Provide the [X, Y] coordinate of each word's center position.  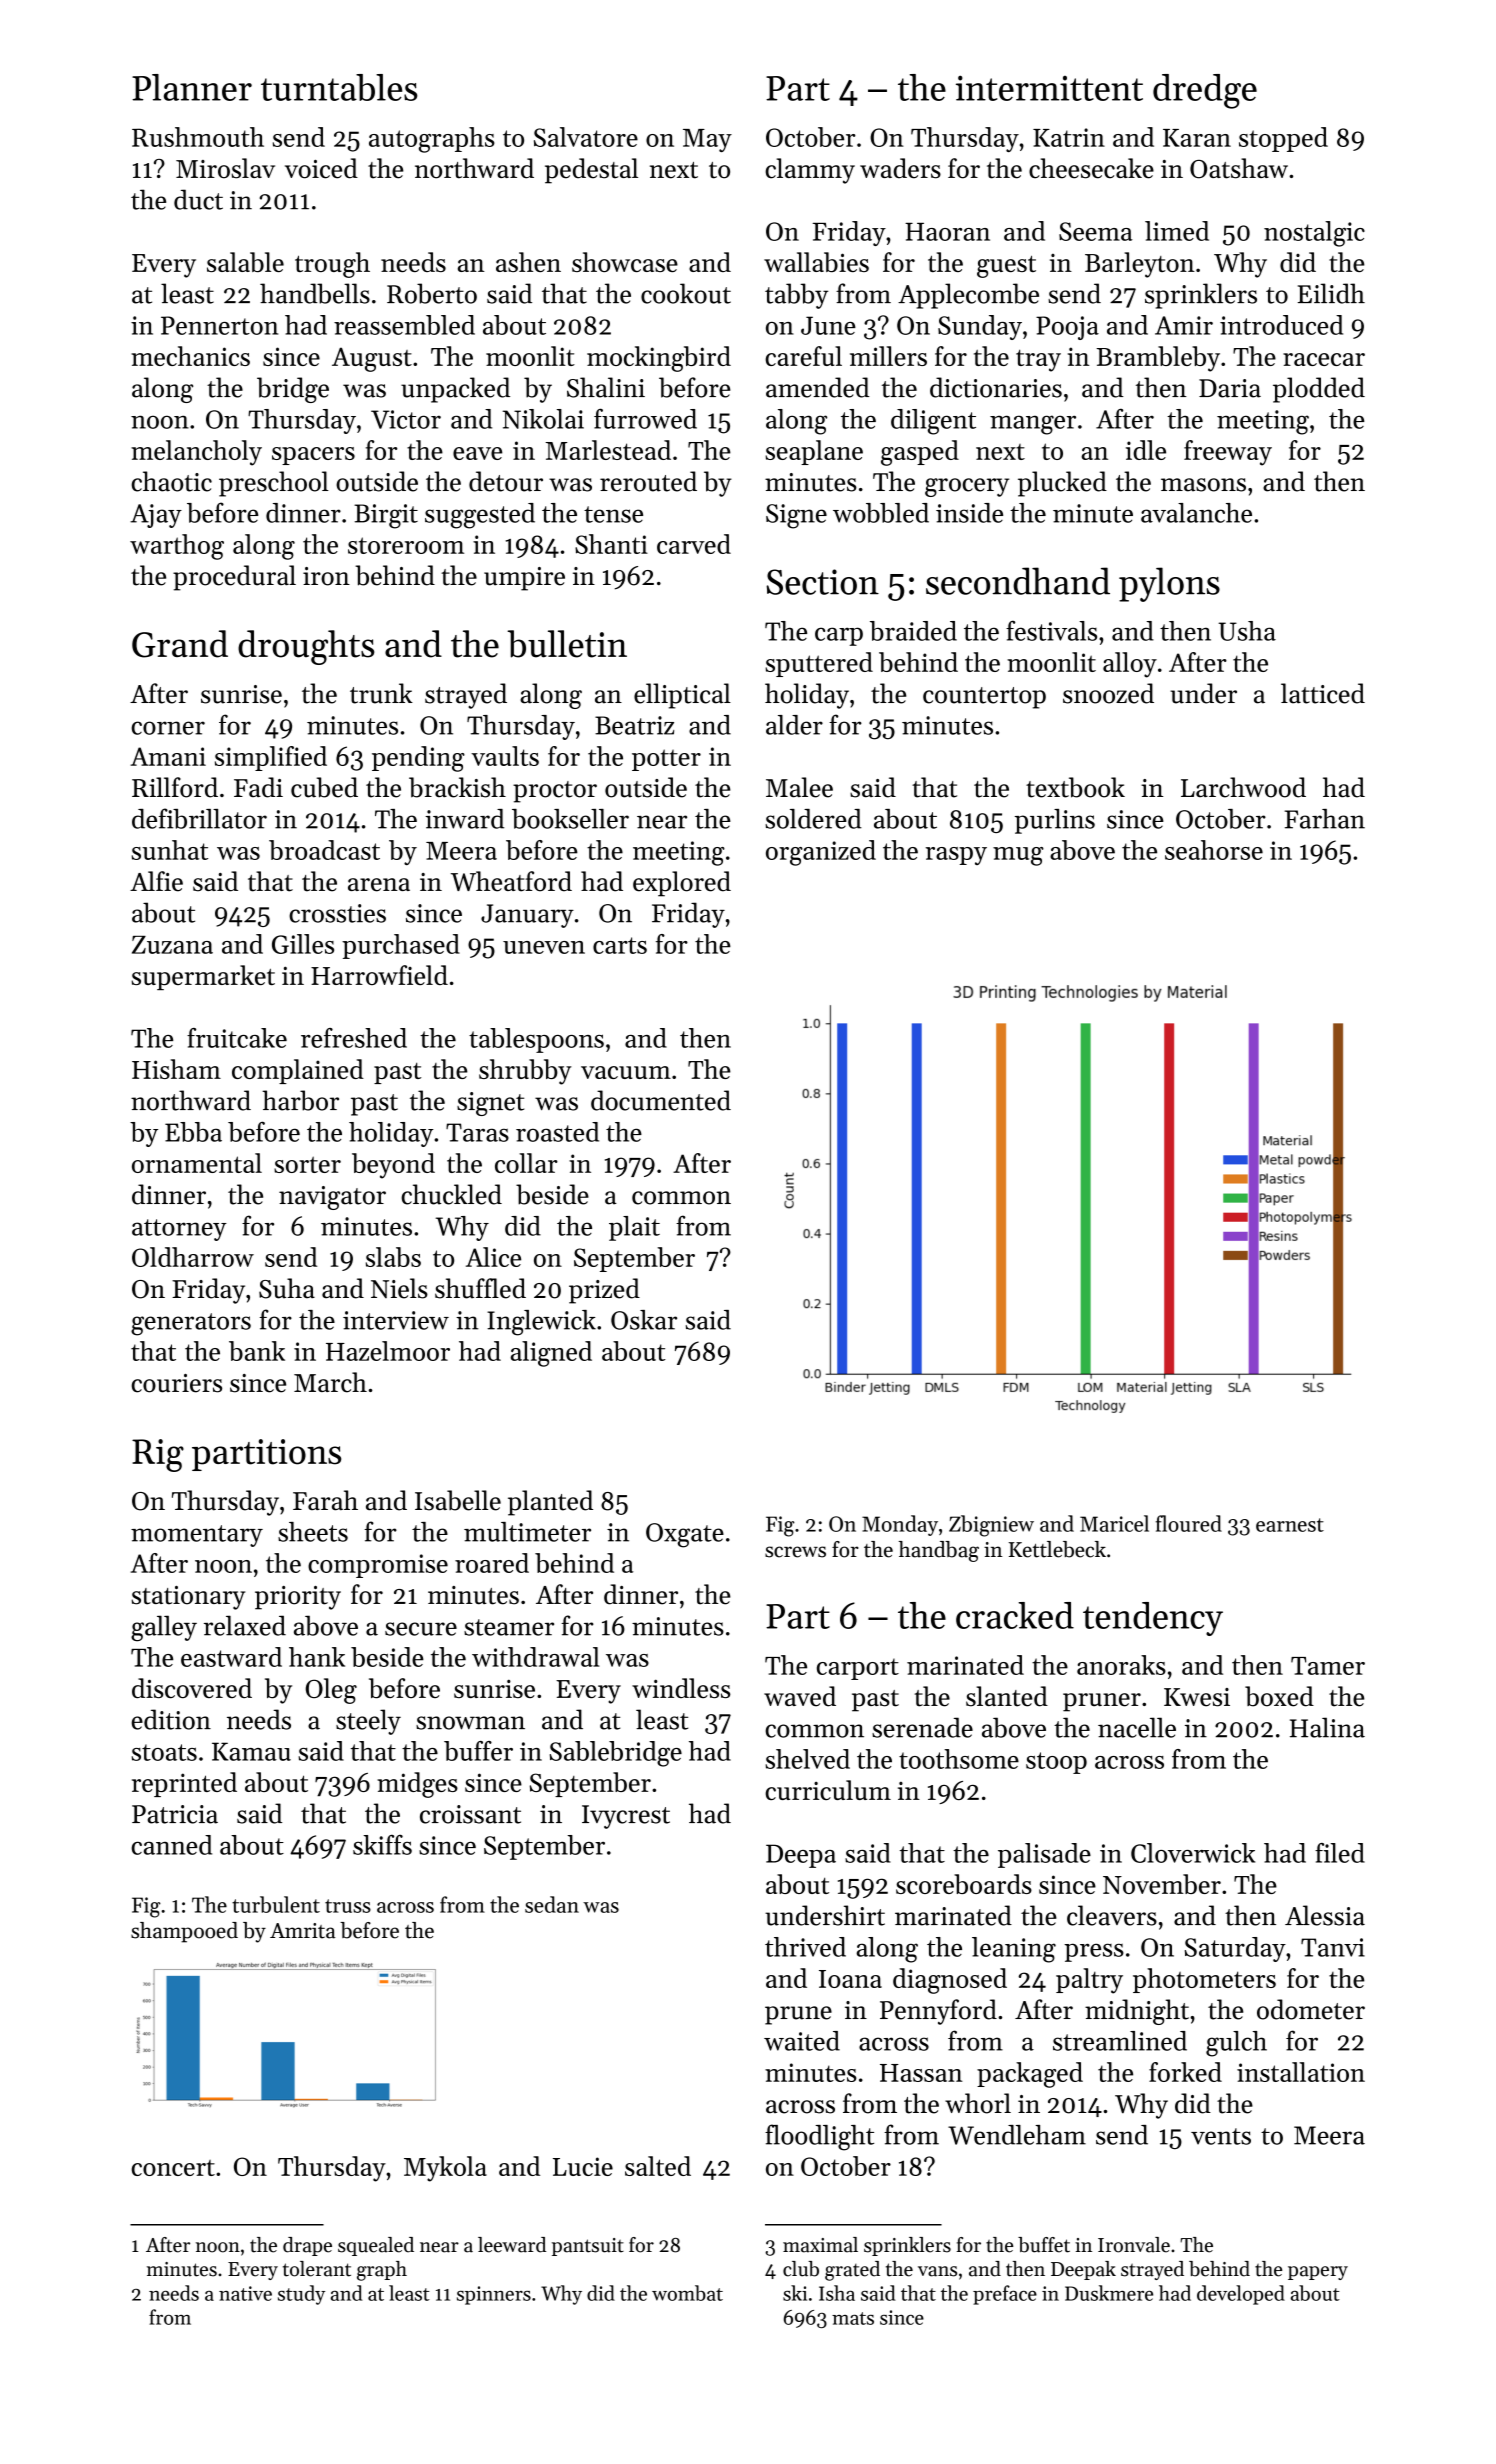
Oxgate [685, 1535]
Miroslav [225, 168]
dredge [1205, 91]
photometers [1204, 1980]
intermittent [1049, 88]
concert [173, 2168]
